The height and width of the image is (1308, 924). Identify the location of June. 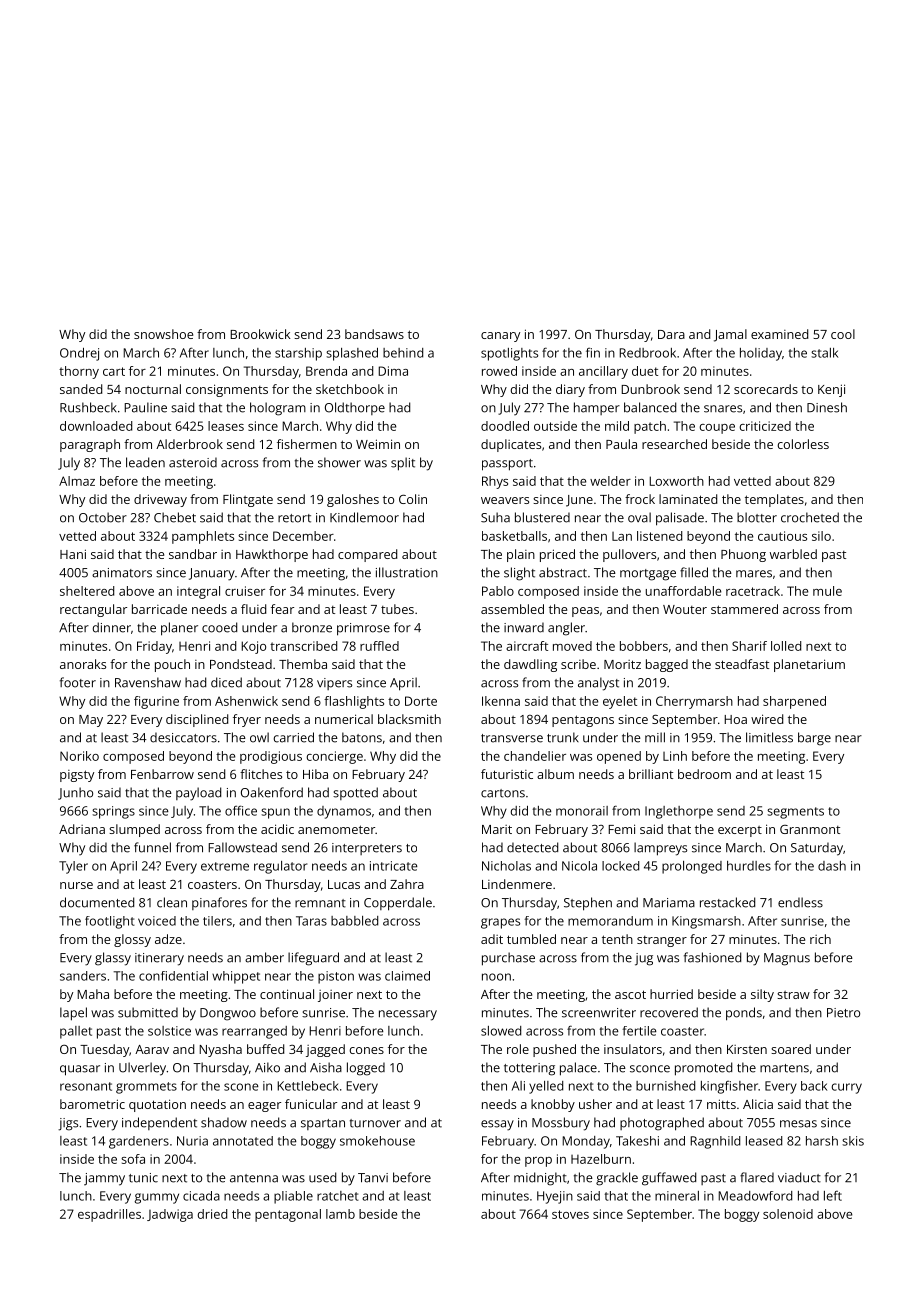
(579, 501).
